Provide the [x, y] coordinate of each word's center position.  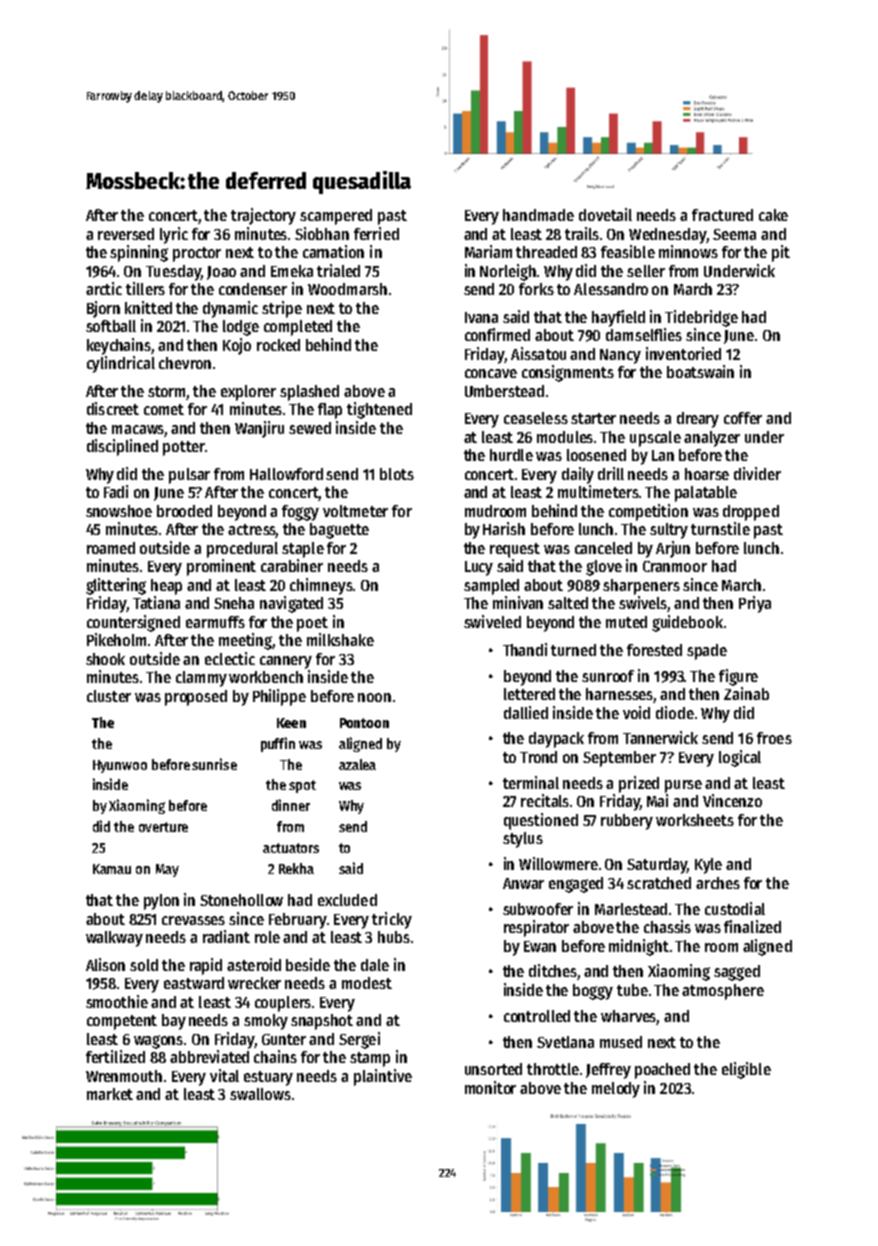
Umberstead [504, 391]
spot [302, 786]
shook [105, 659]
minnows [688, 251]
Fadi [116, 491]
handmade [538, 215]
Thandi [525, 649]
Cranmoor [675, 566]
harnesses [620, 695]
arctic [104, 288]
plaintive [383, 1077]
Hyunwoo [120, 766]
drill [611, 473]
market [110, 1094]
